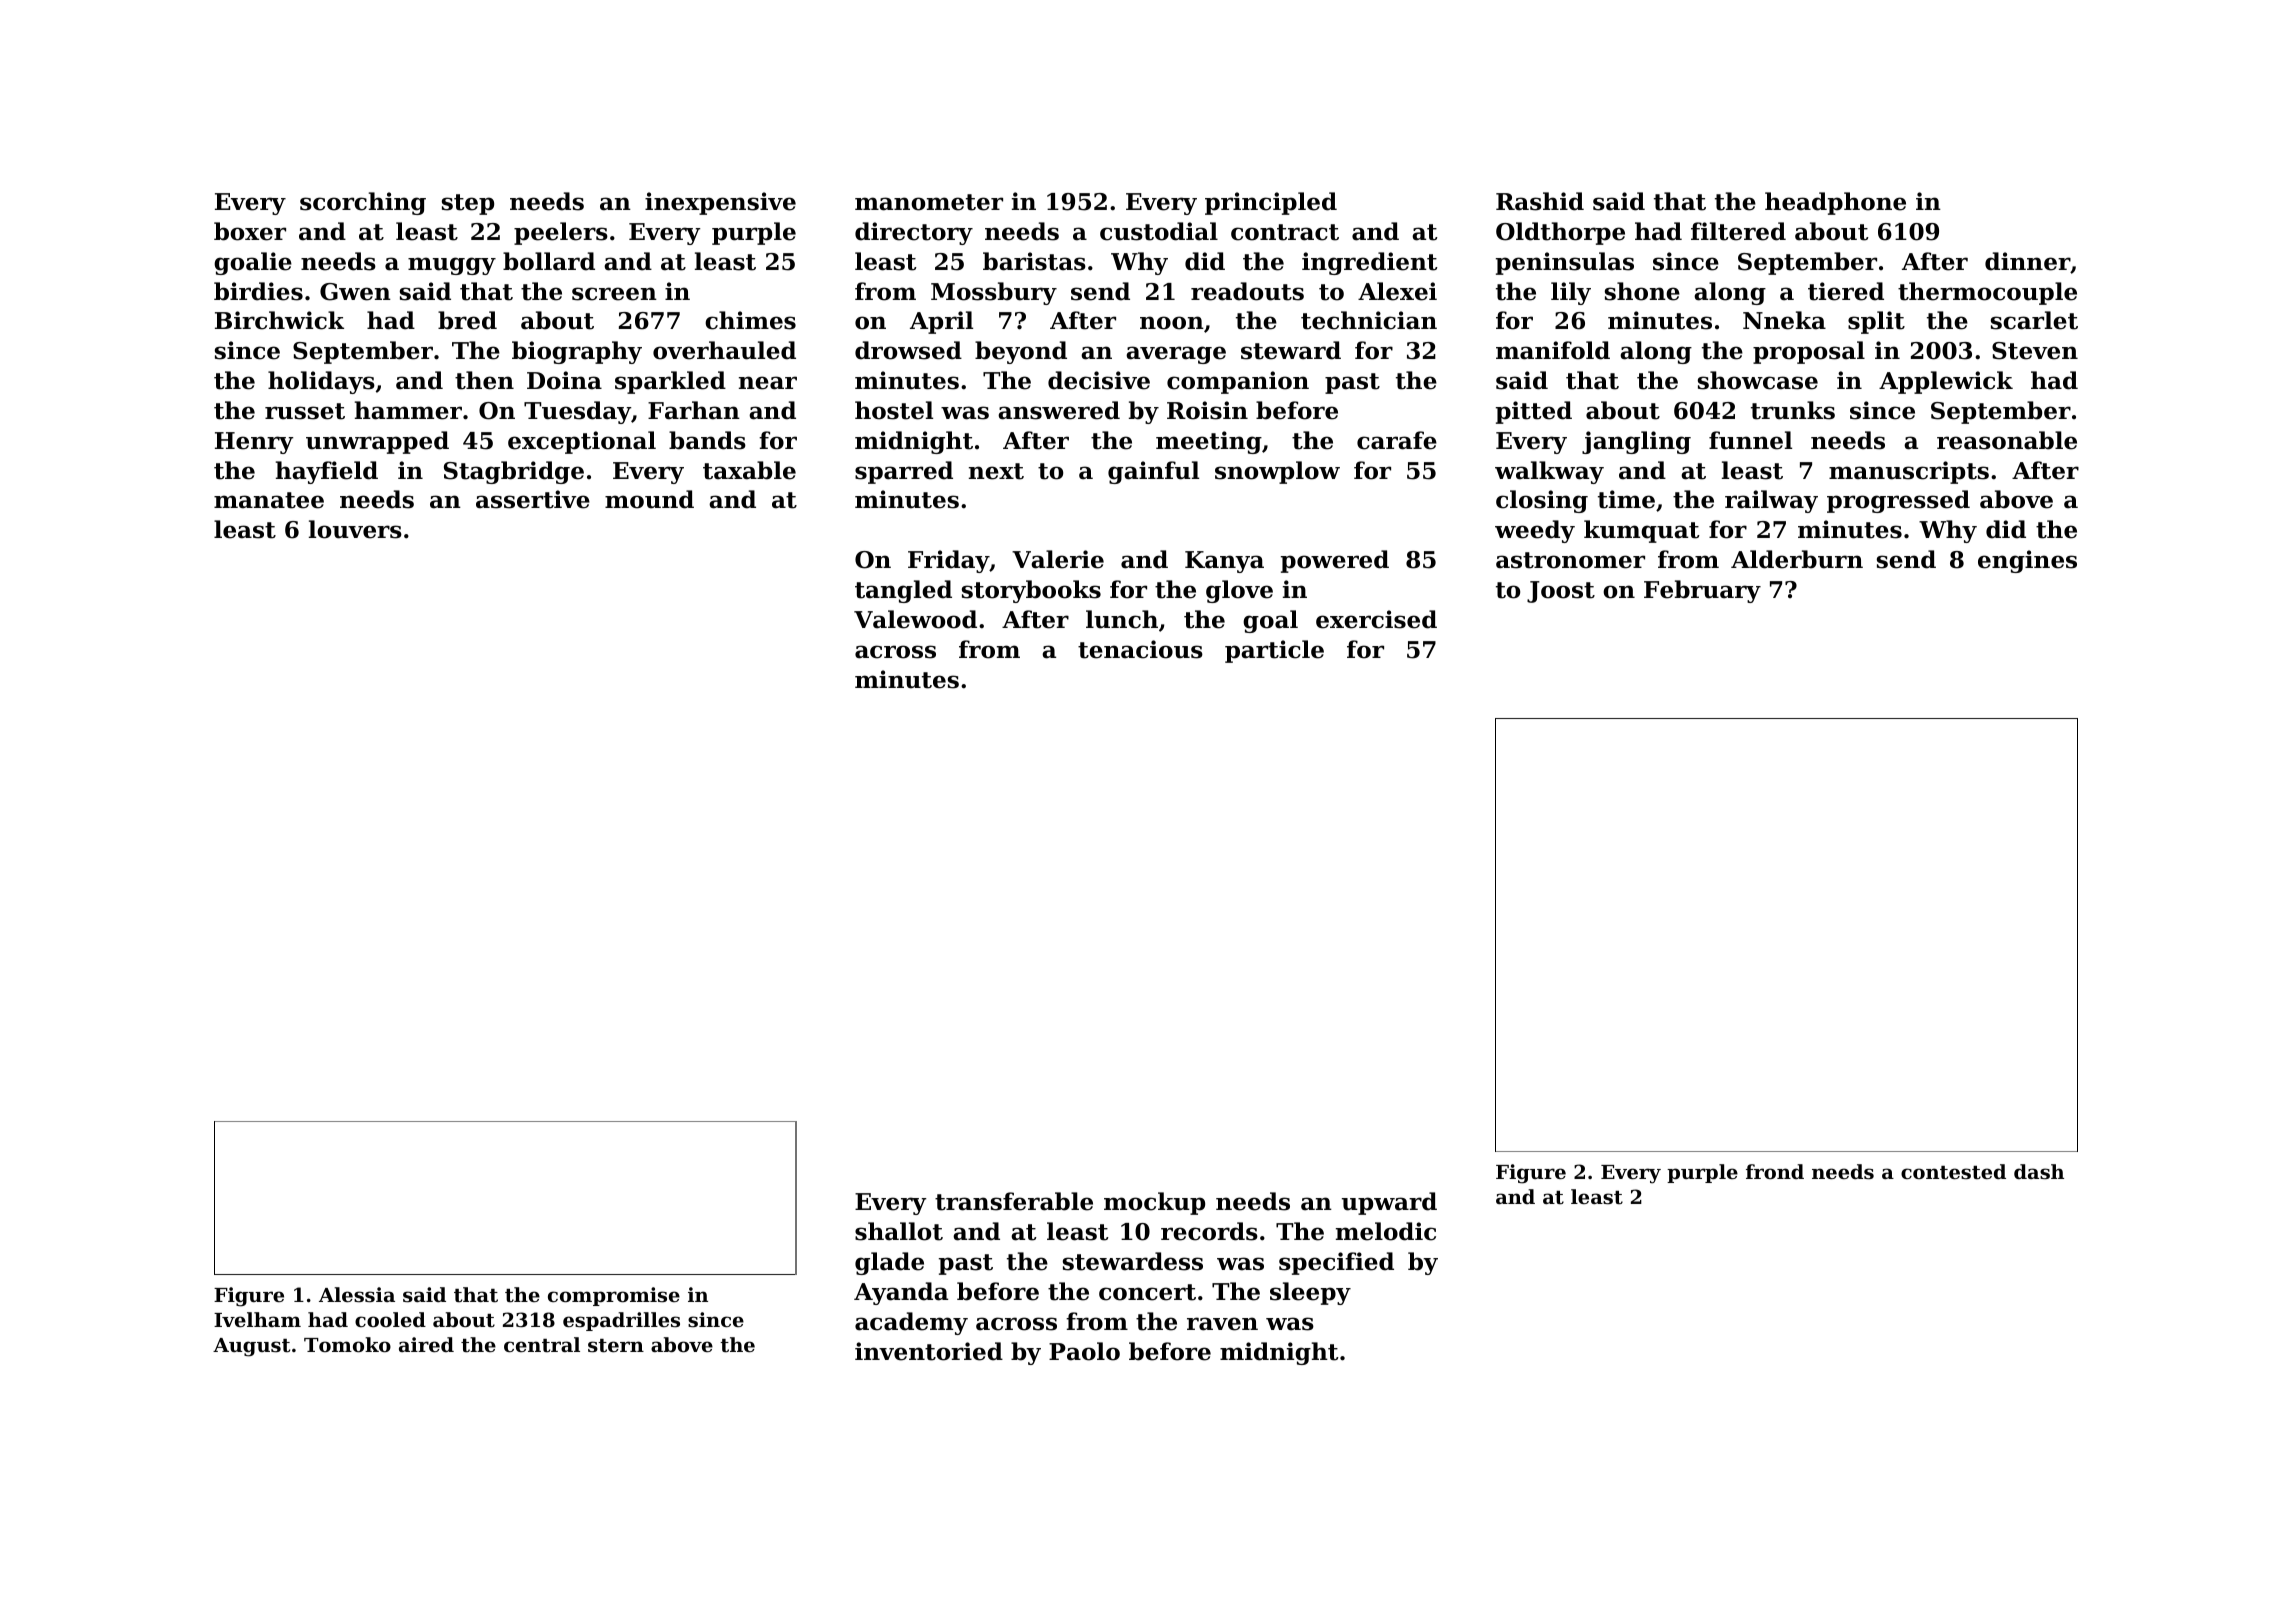 The width and height of the page is (2292, 1620). Describe the element at coordinates (1775, 1171) in the page. I see `frond` at that location.
